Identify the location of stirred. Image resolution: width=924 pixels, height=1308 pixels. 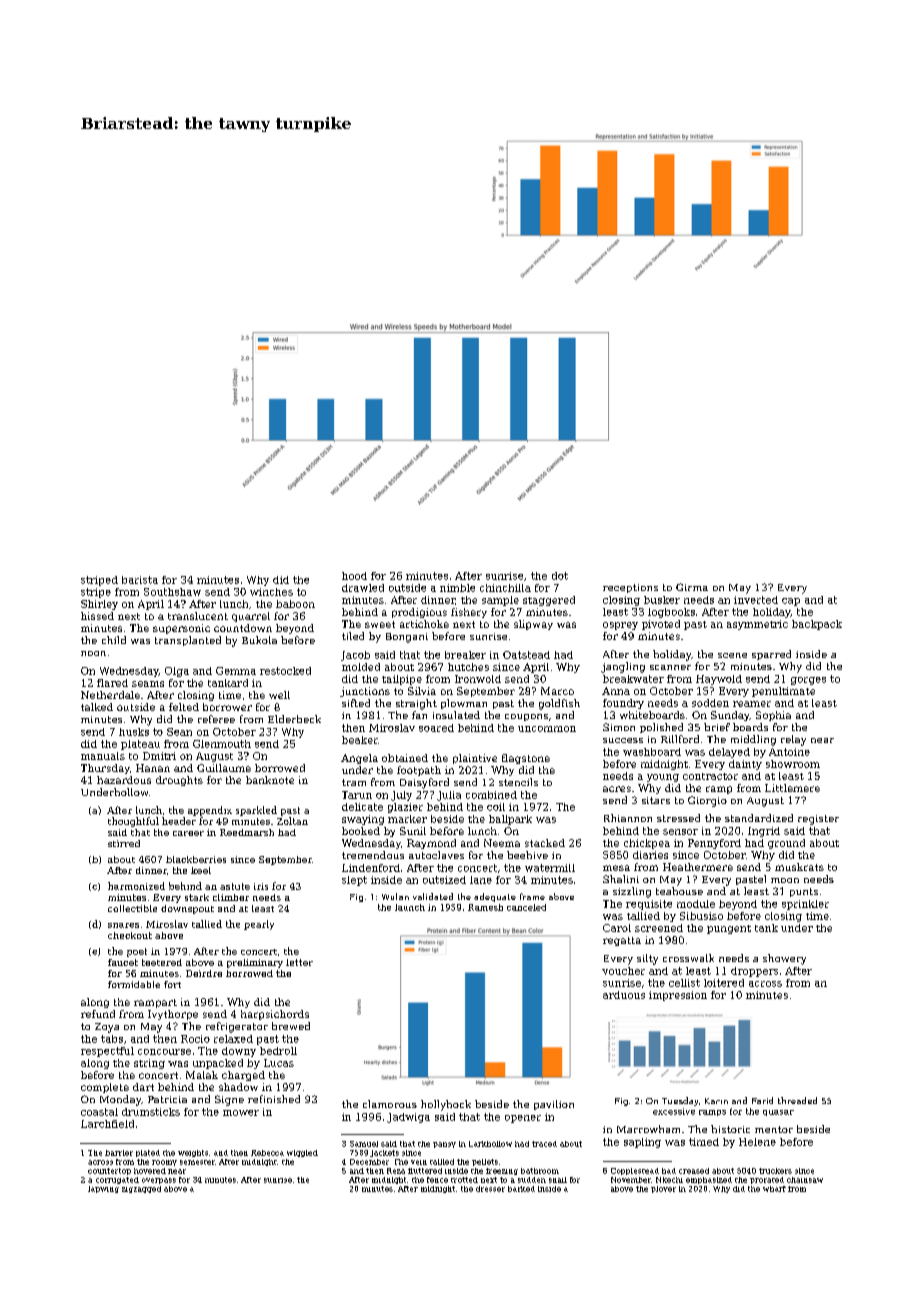
(124, 843).
